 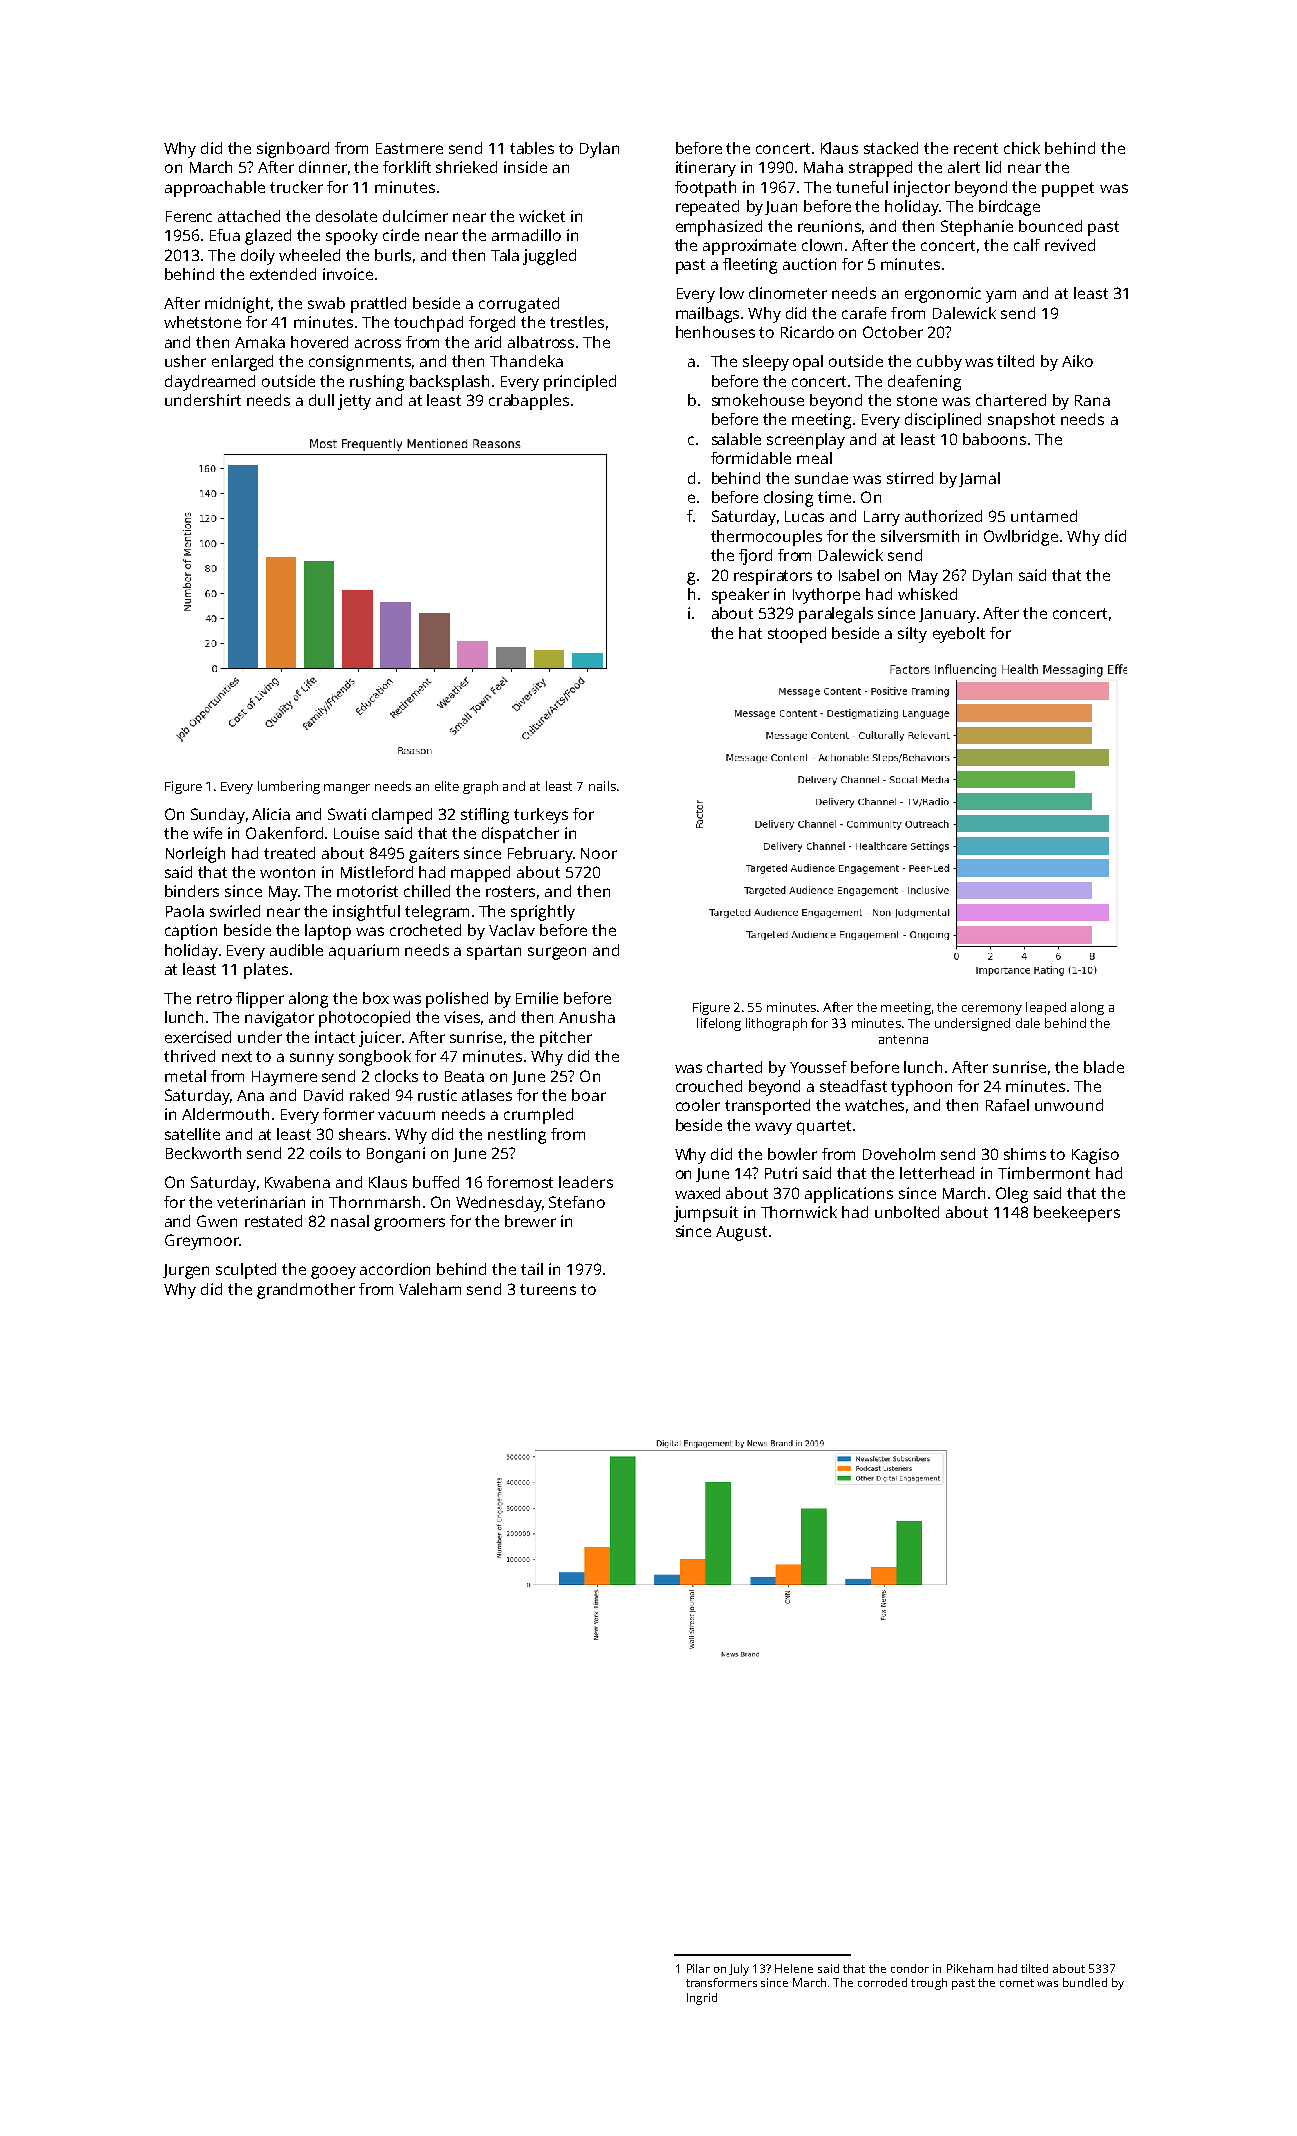 I want to click on Valeham, so click(x=430, y=1289).
